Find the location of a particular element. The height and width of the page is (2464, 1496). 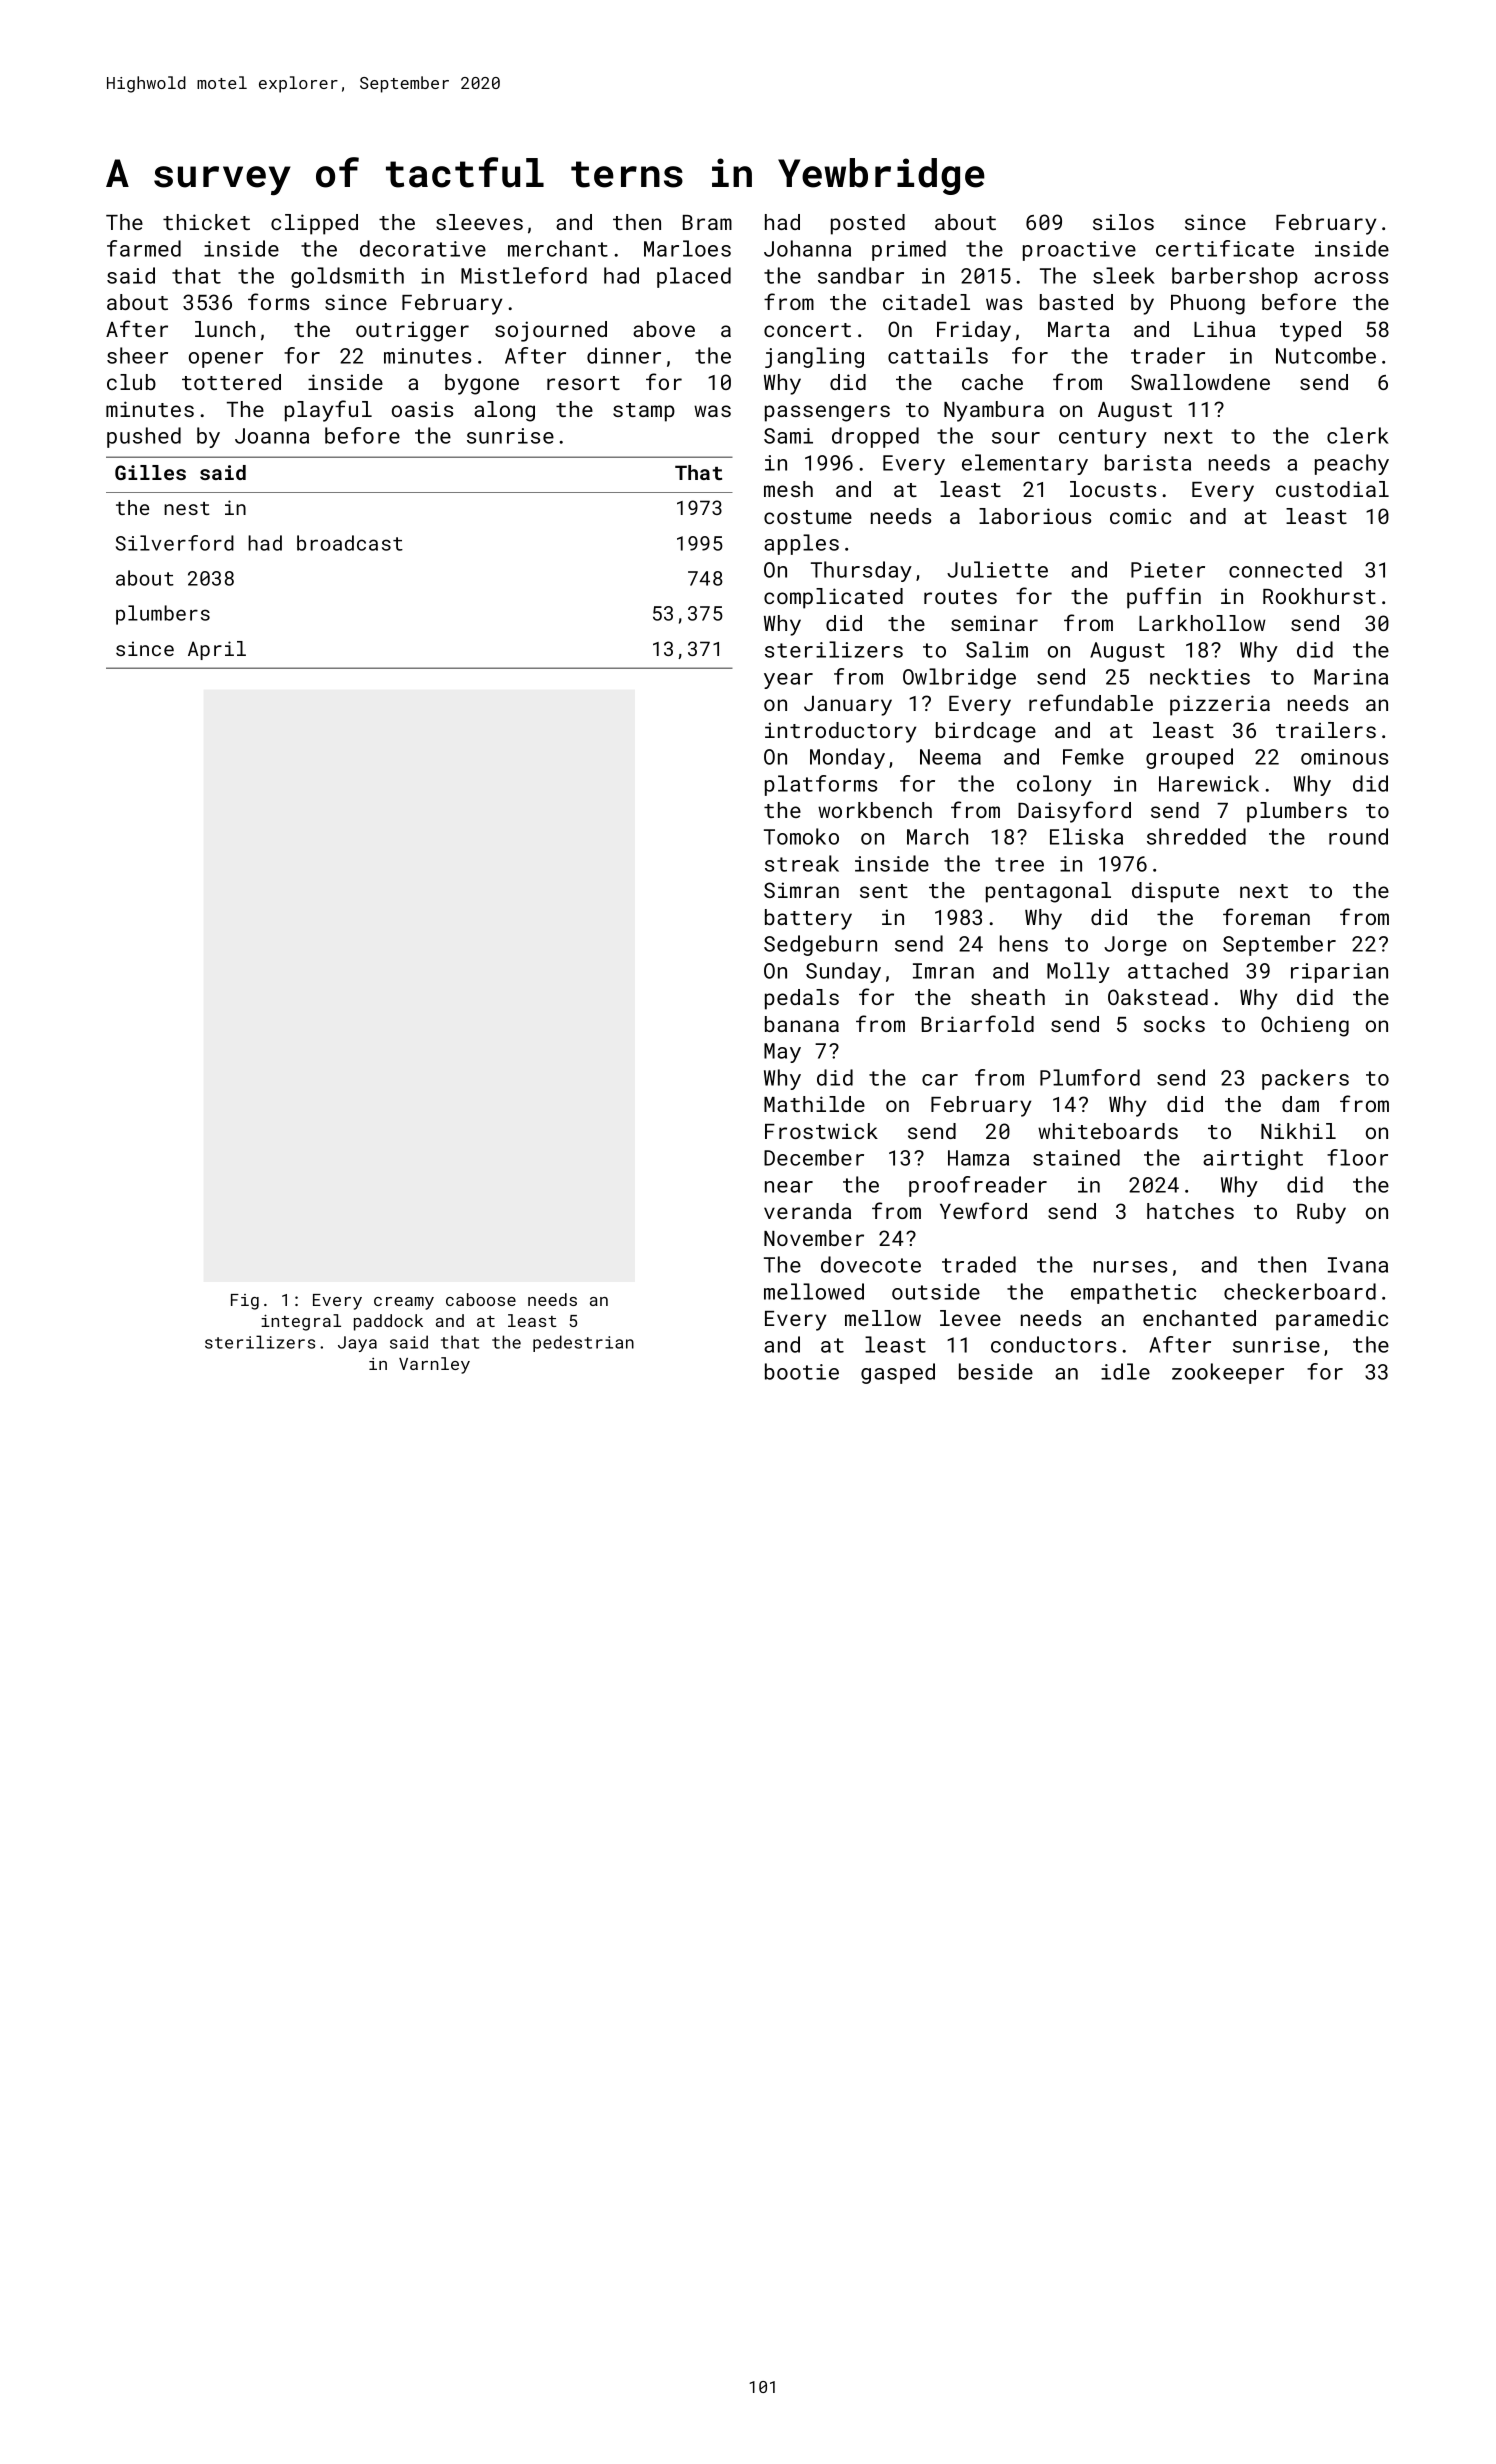

broadcast is located at coordinates (350, 543).
